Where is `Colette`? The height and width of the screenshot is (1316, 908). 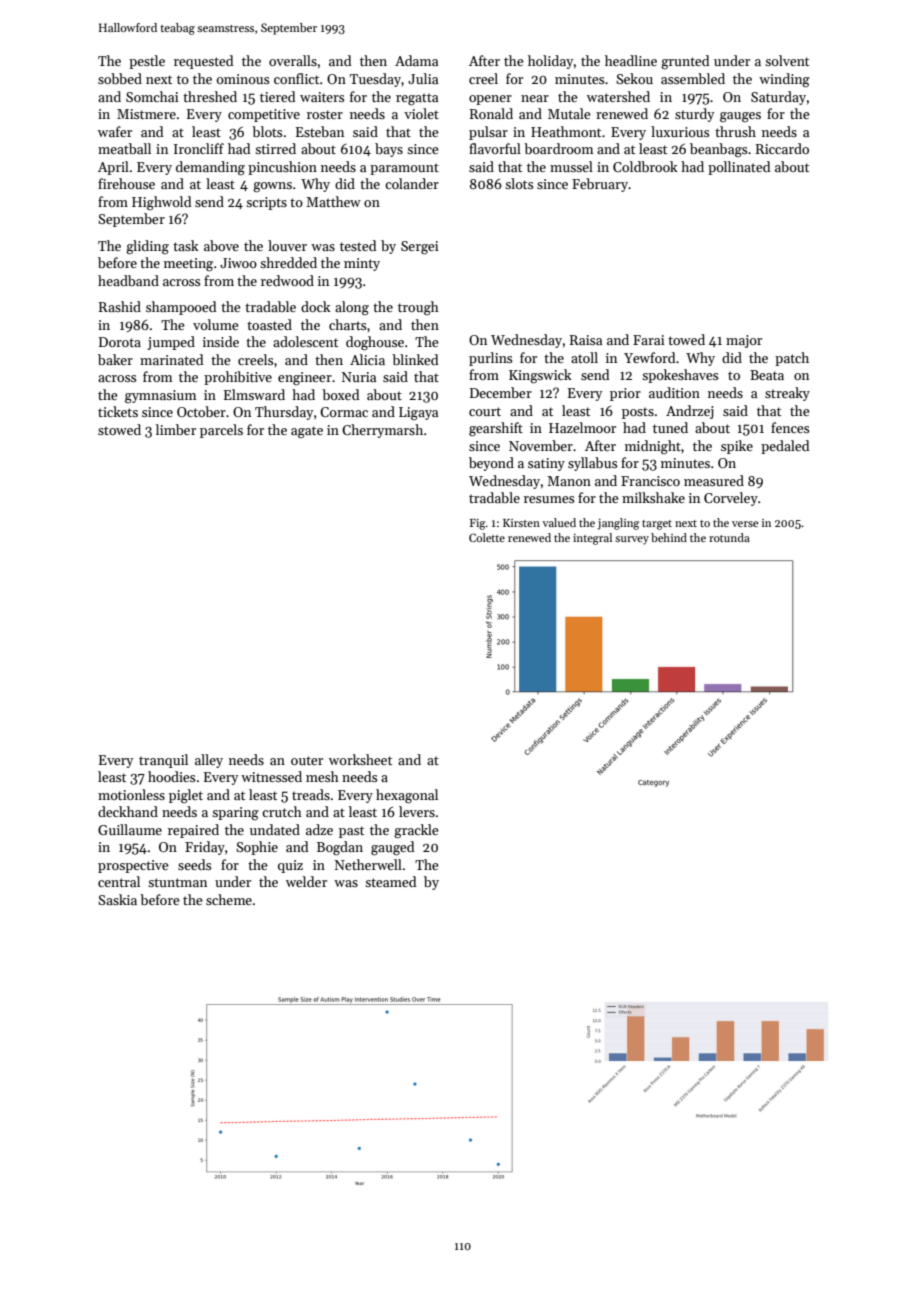
Colette is located at coordinates (487, 537).
